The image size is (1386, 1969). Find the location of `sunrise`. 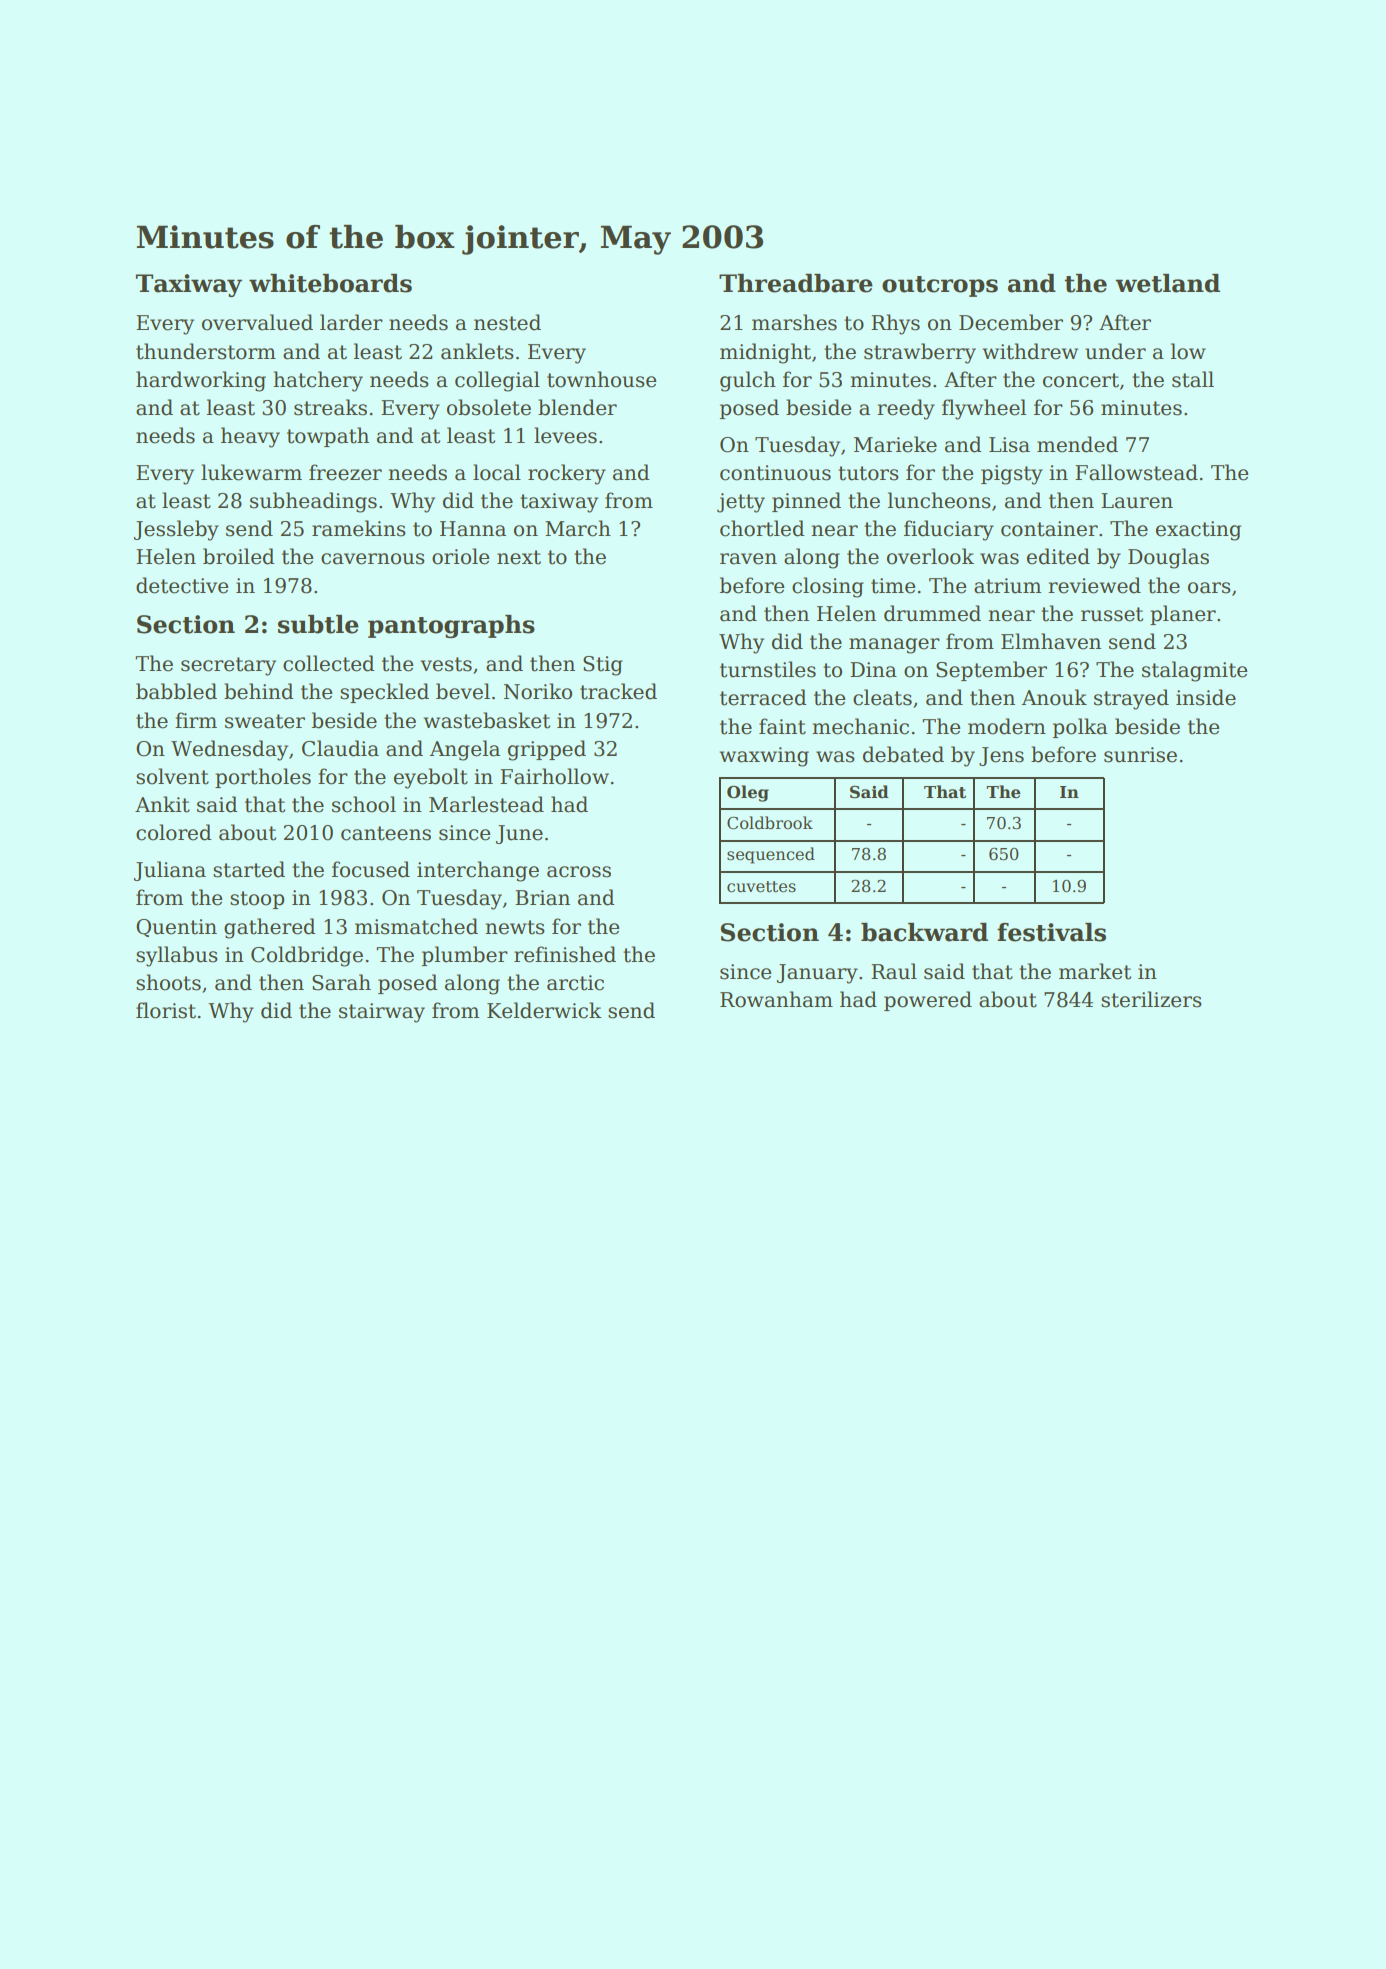

sunrise is located at coordinates (1140, 755).
